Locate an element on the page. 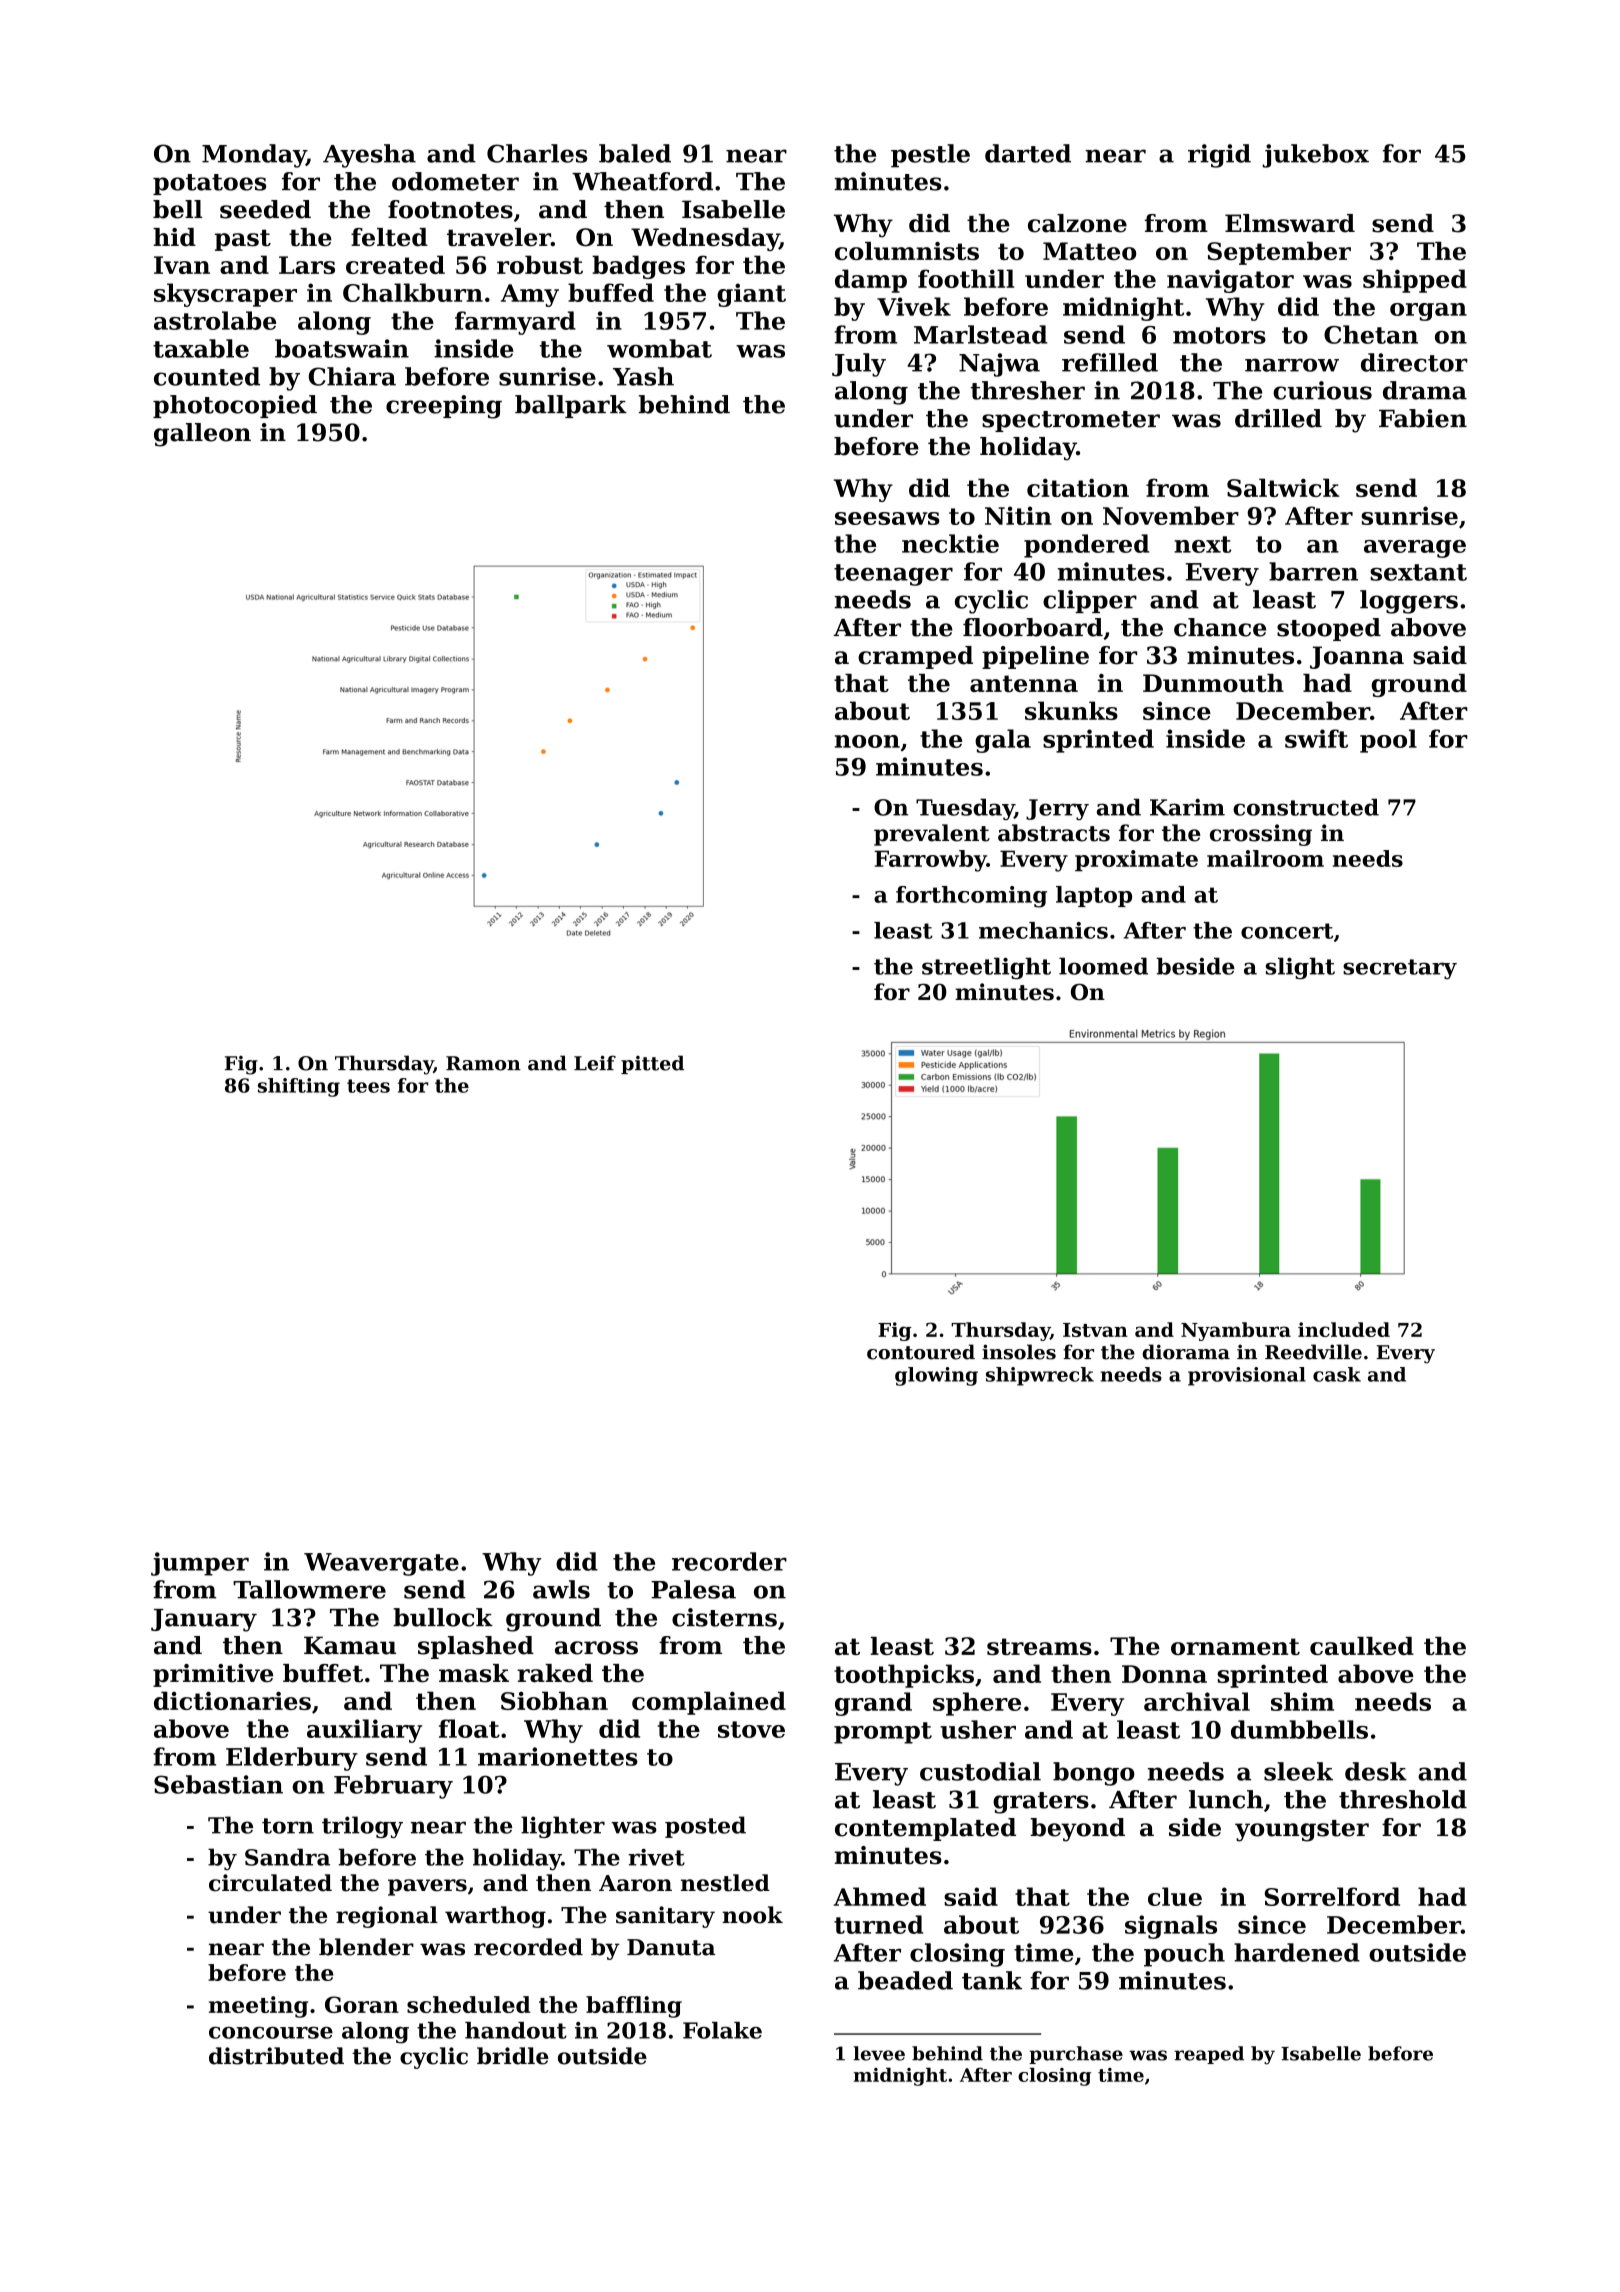 This image has height=2292, width=1620. shifting is located at coordinates (299, 1087).
